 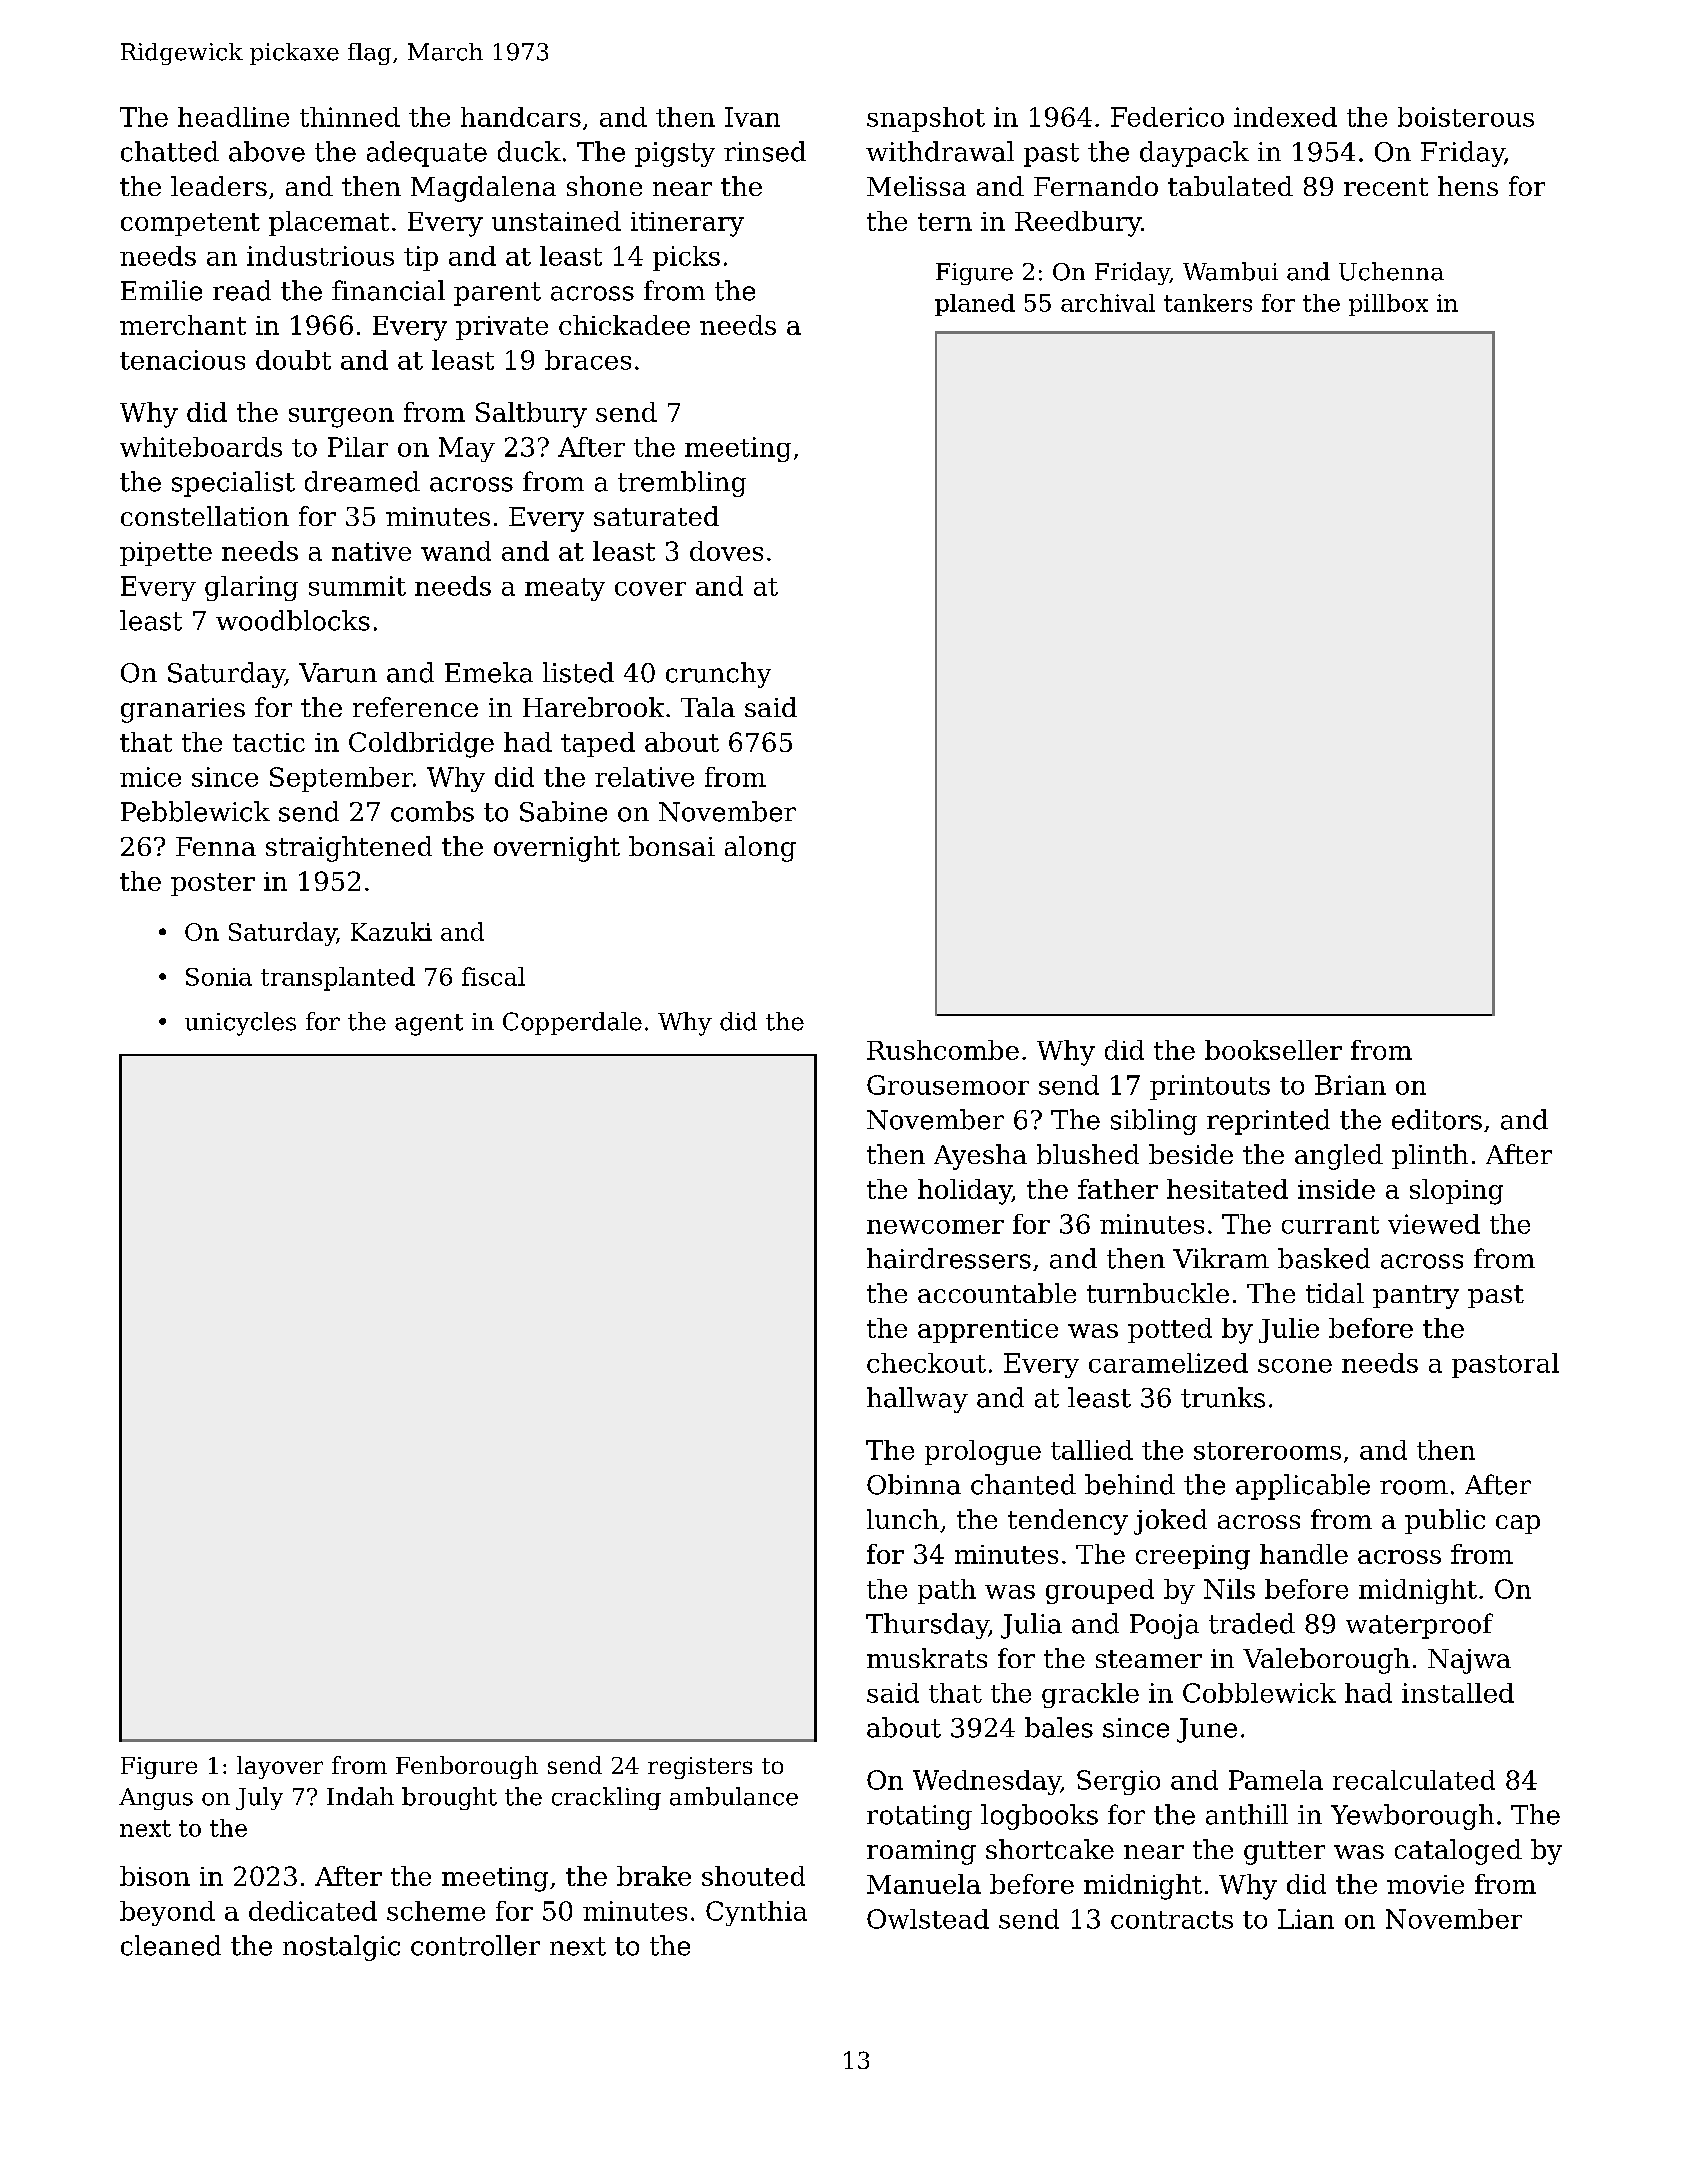 What do you see at coordinates (1416, 1297) in the screenshot?
I see `pantry` at bounding box center [1416, 1297].
